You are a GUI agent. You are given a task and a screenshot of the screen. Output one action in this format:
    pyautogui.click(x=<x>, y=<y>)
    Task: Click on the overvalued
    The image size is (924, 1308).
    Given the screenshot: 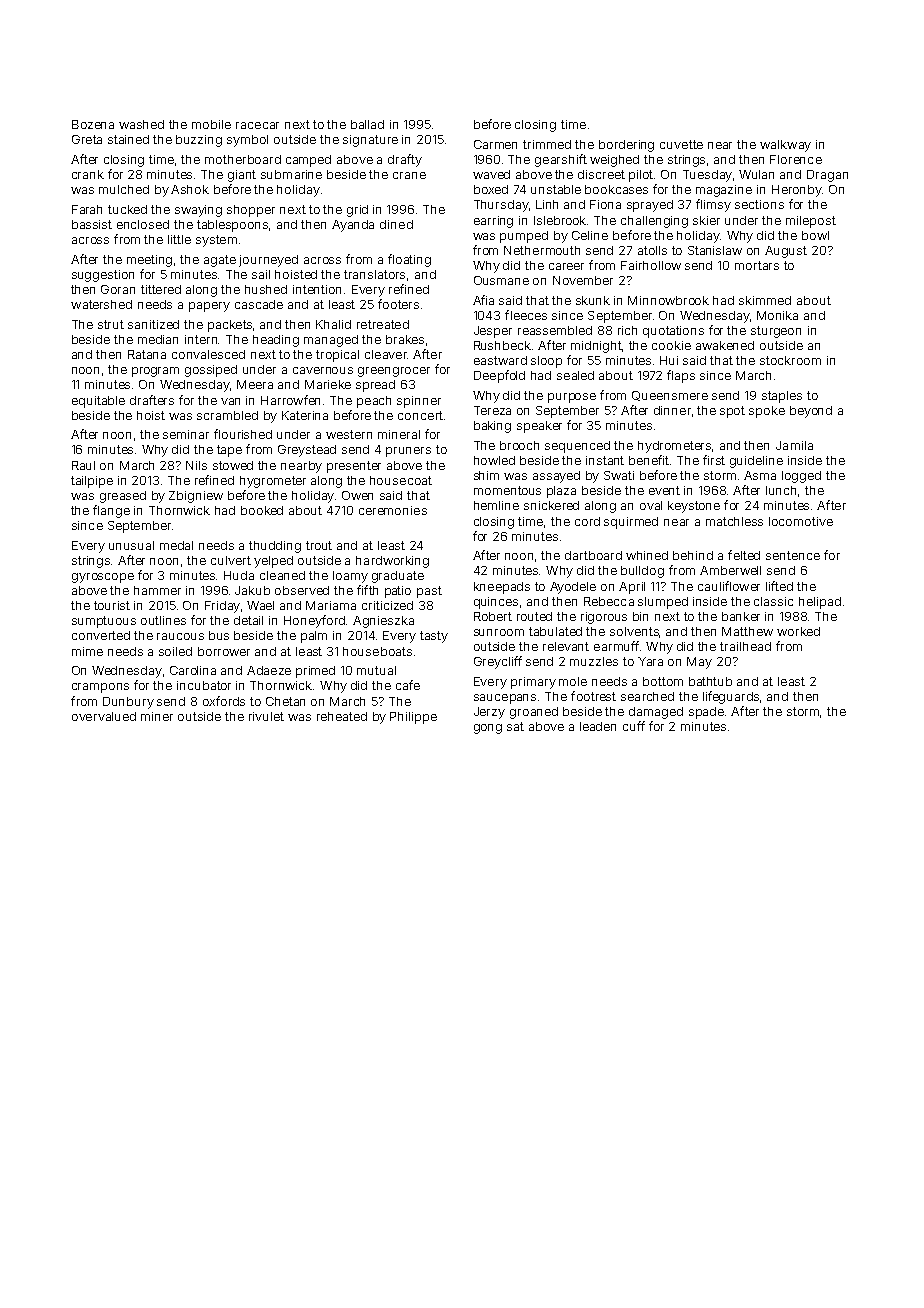 What is the action you would take?
    pyautogui.click(x=104, y=716)
